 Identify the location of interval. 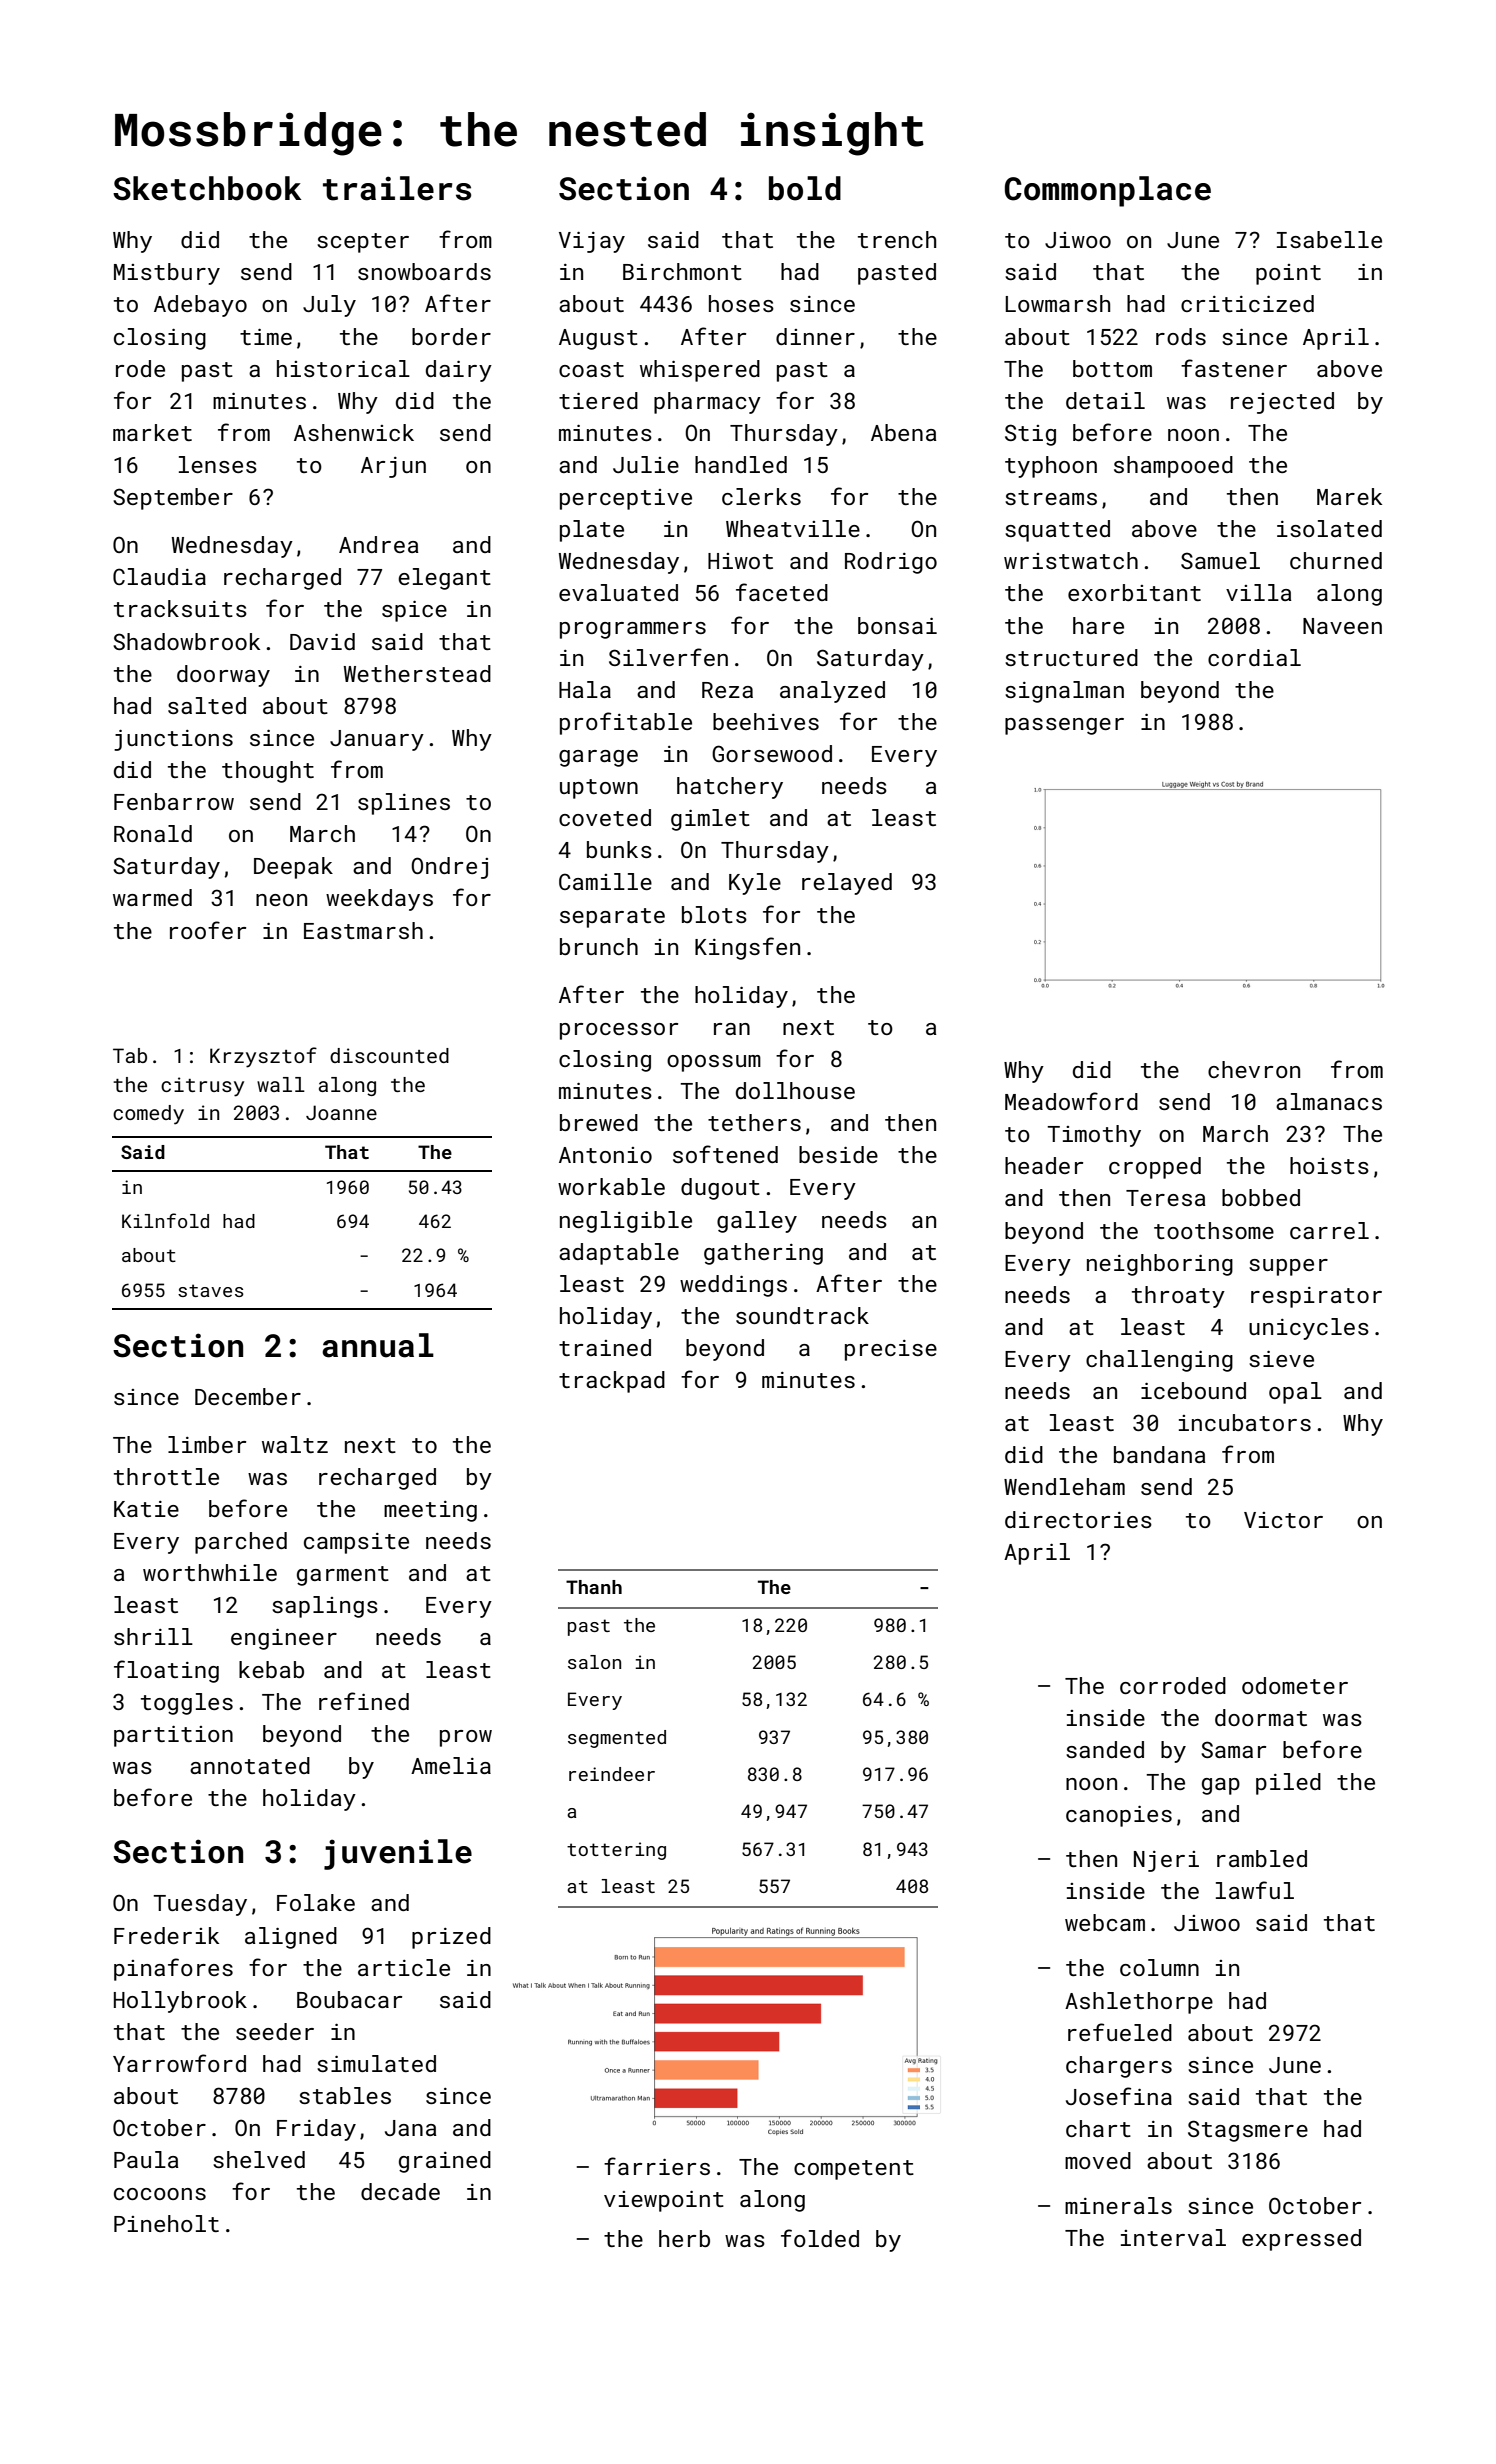
(1173, 2237).
